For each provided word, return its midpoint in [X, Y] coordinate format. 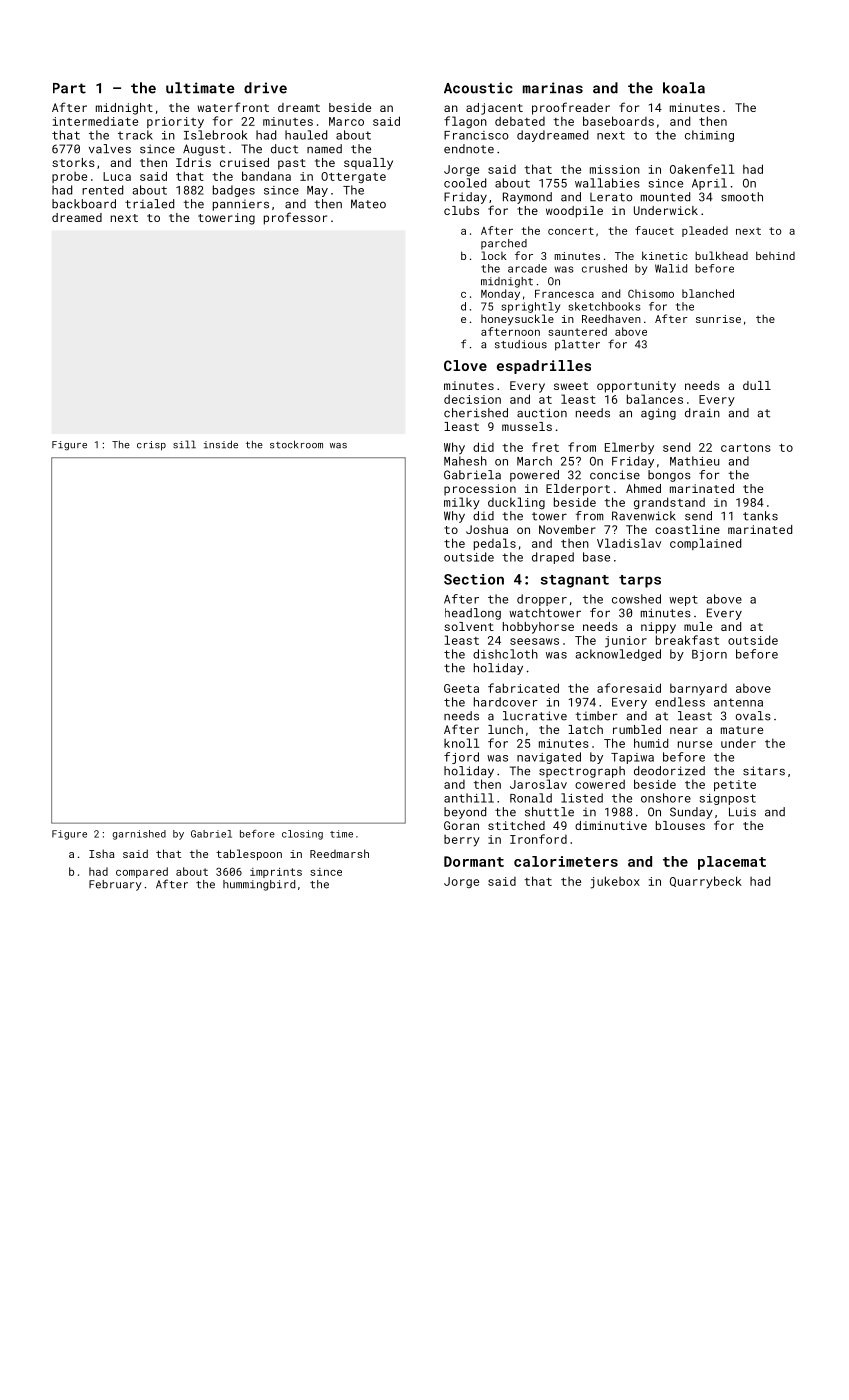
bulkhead [721, 255]
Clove [465, 365]
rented [102, 190]
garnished [139, 835]
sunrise [718, 319]
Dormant [474, 861]
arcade [527, 268]
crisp [151, 446]
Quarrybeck [706, 882]
